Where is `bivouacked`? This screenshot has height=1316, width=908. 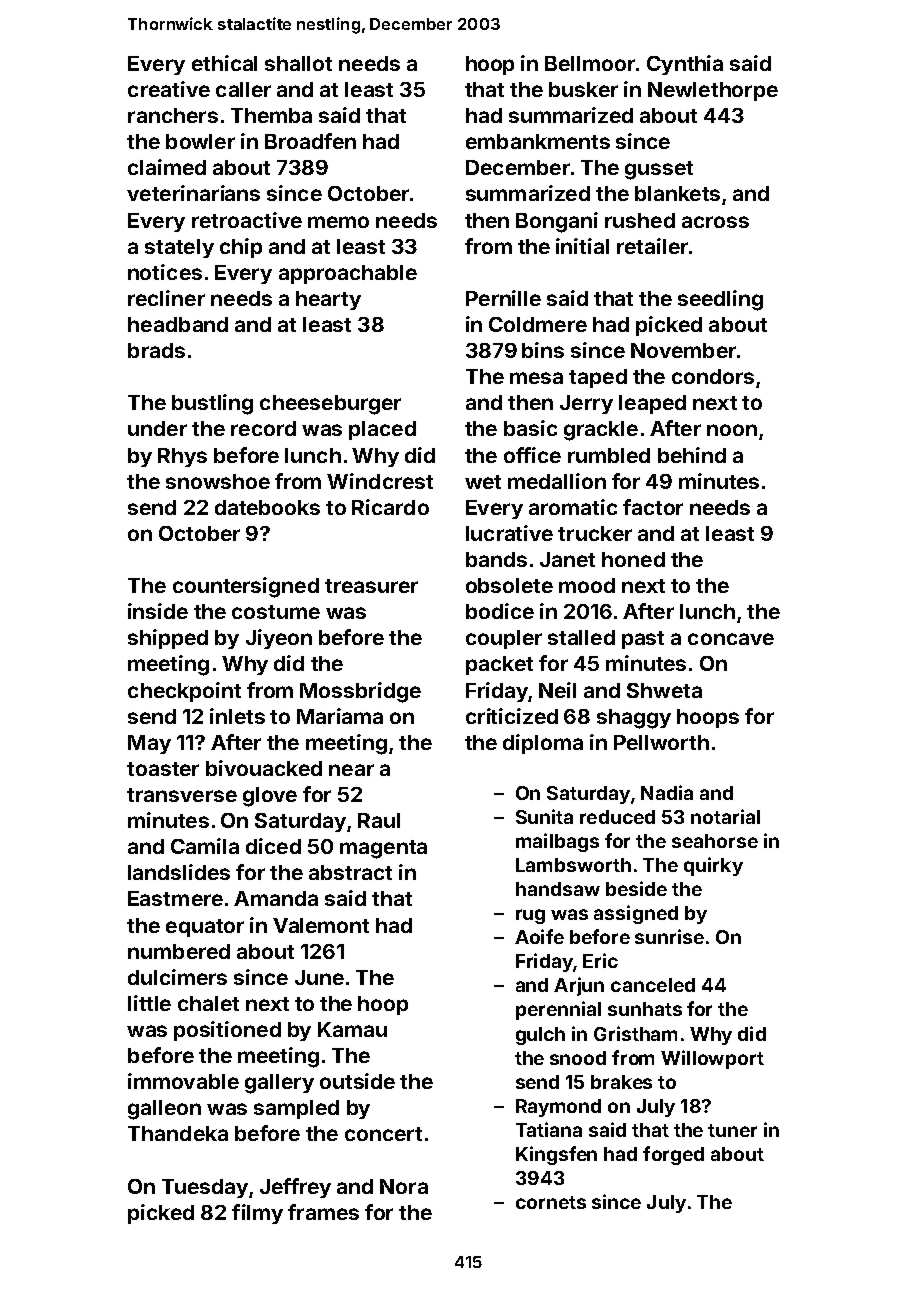
bivouacked is located at coordinates (264, 768).
